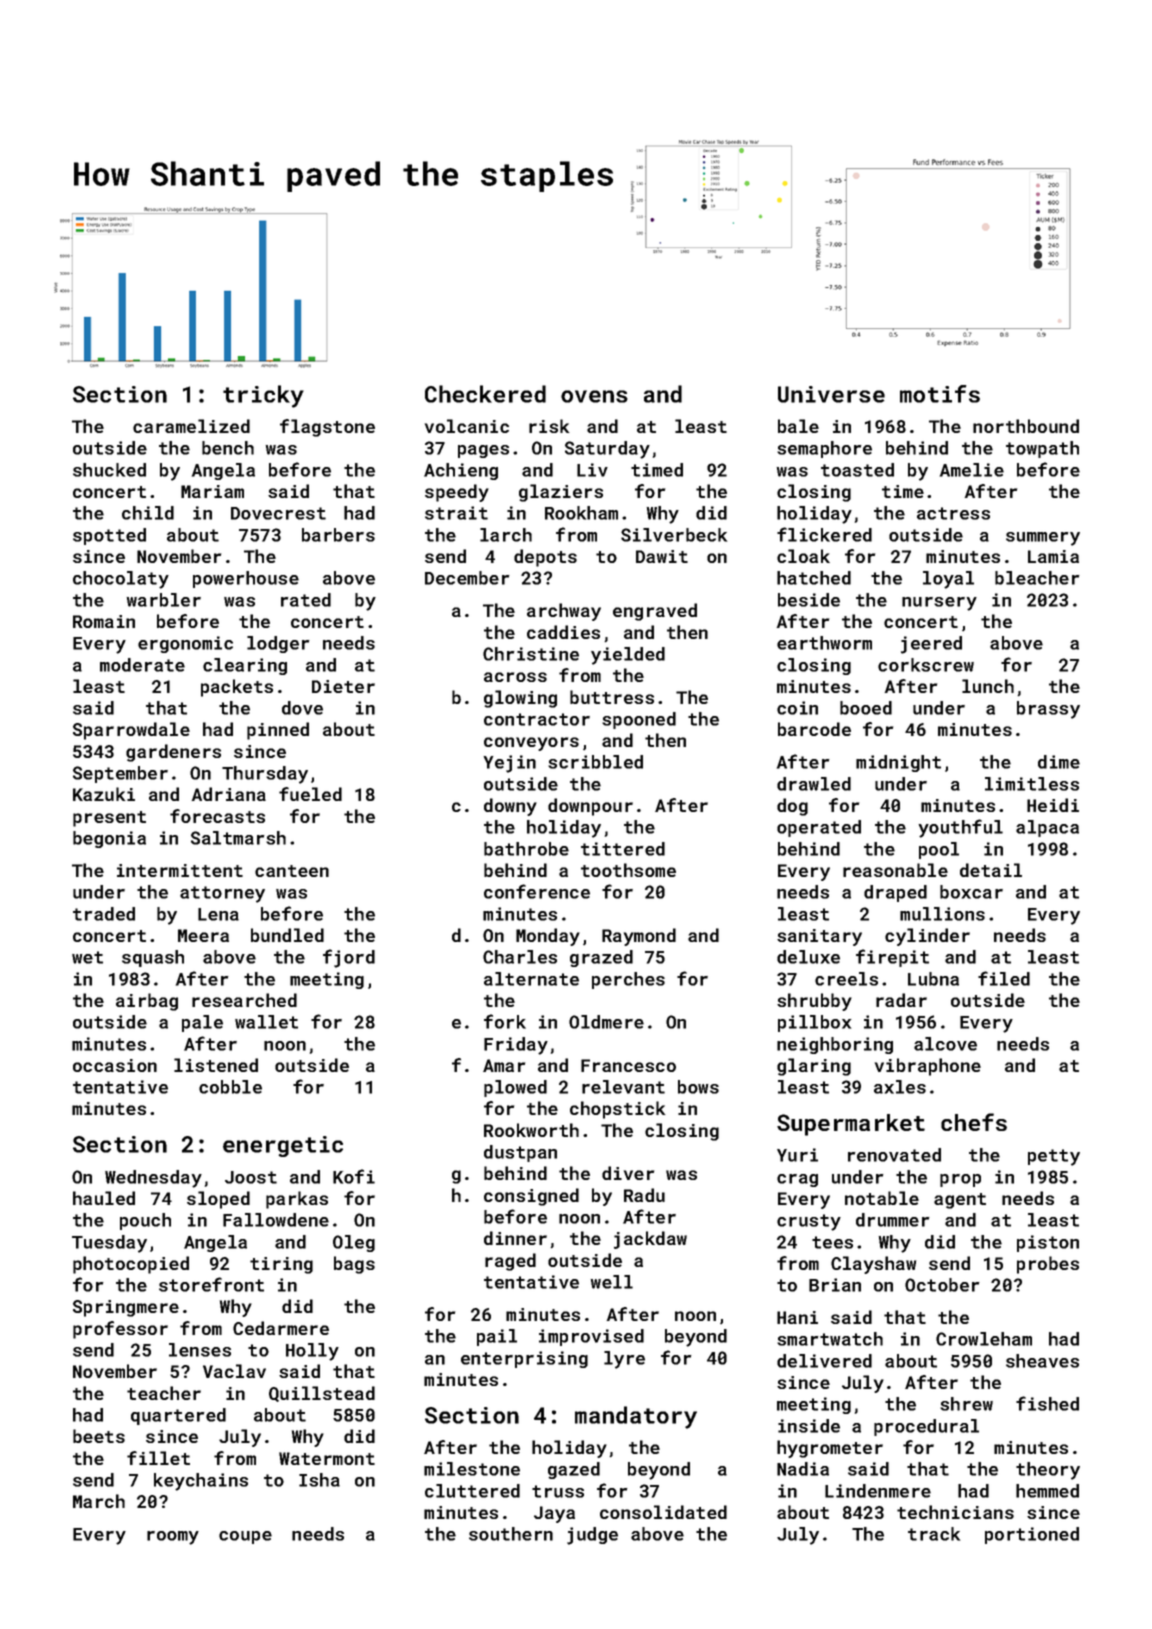  Describe the element at coordinates (674, 535) in the image. I see `Silverbeck` at that location.
